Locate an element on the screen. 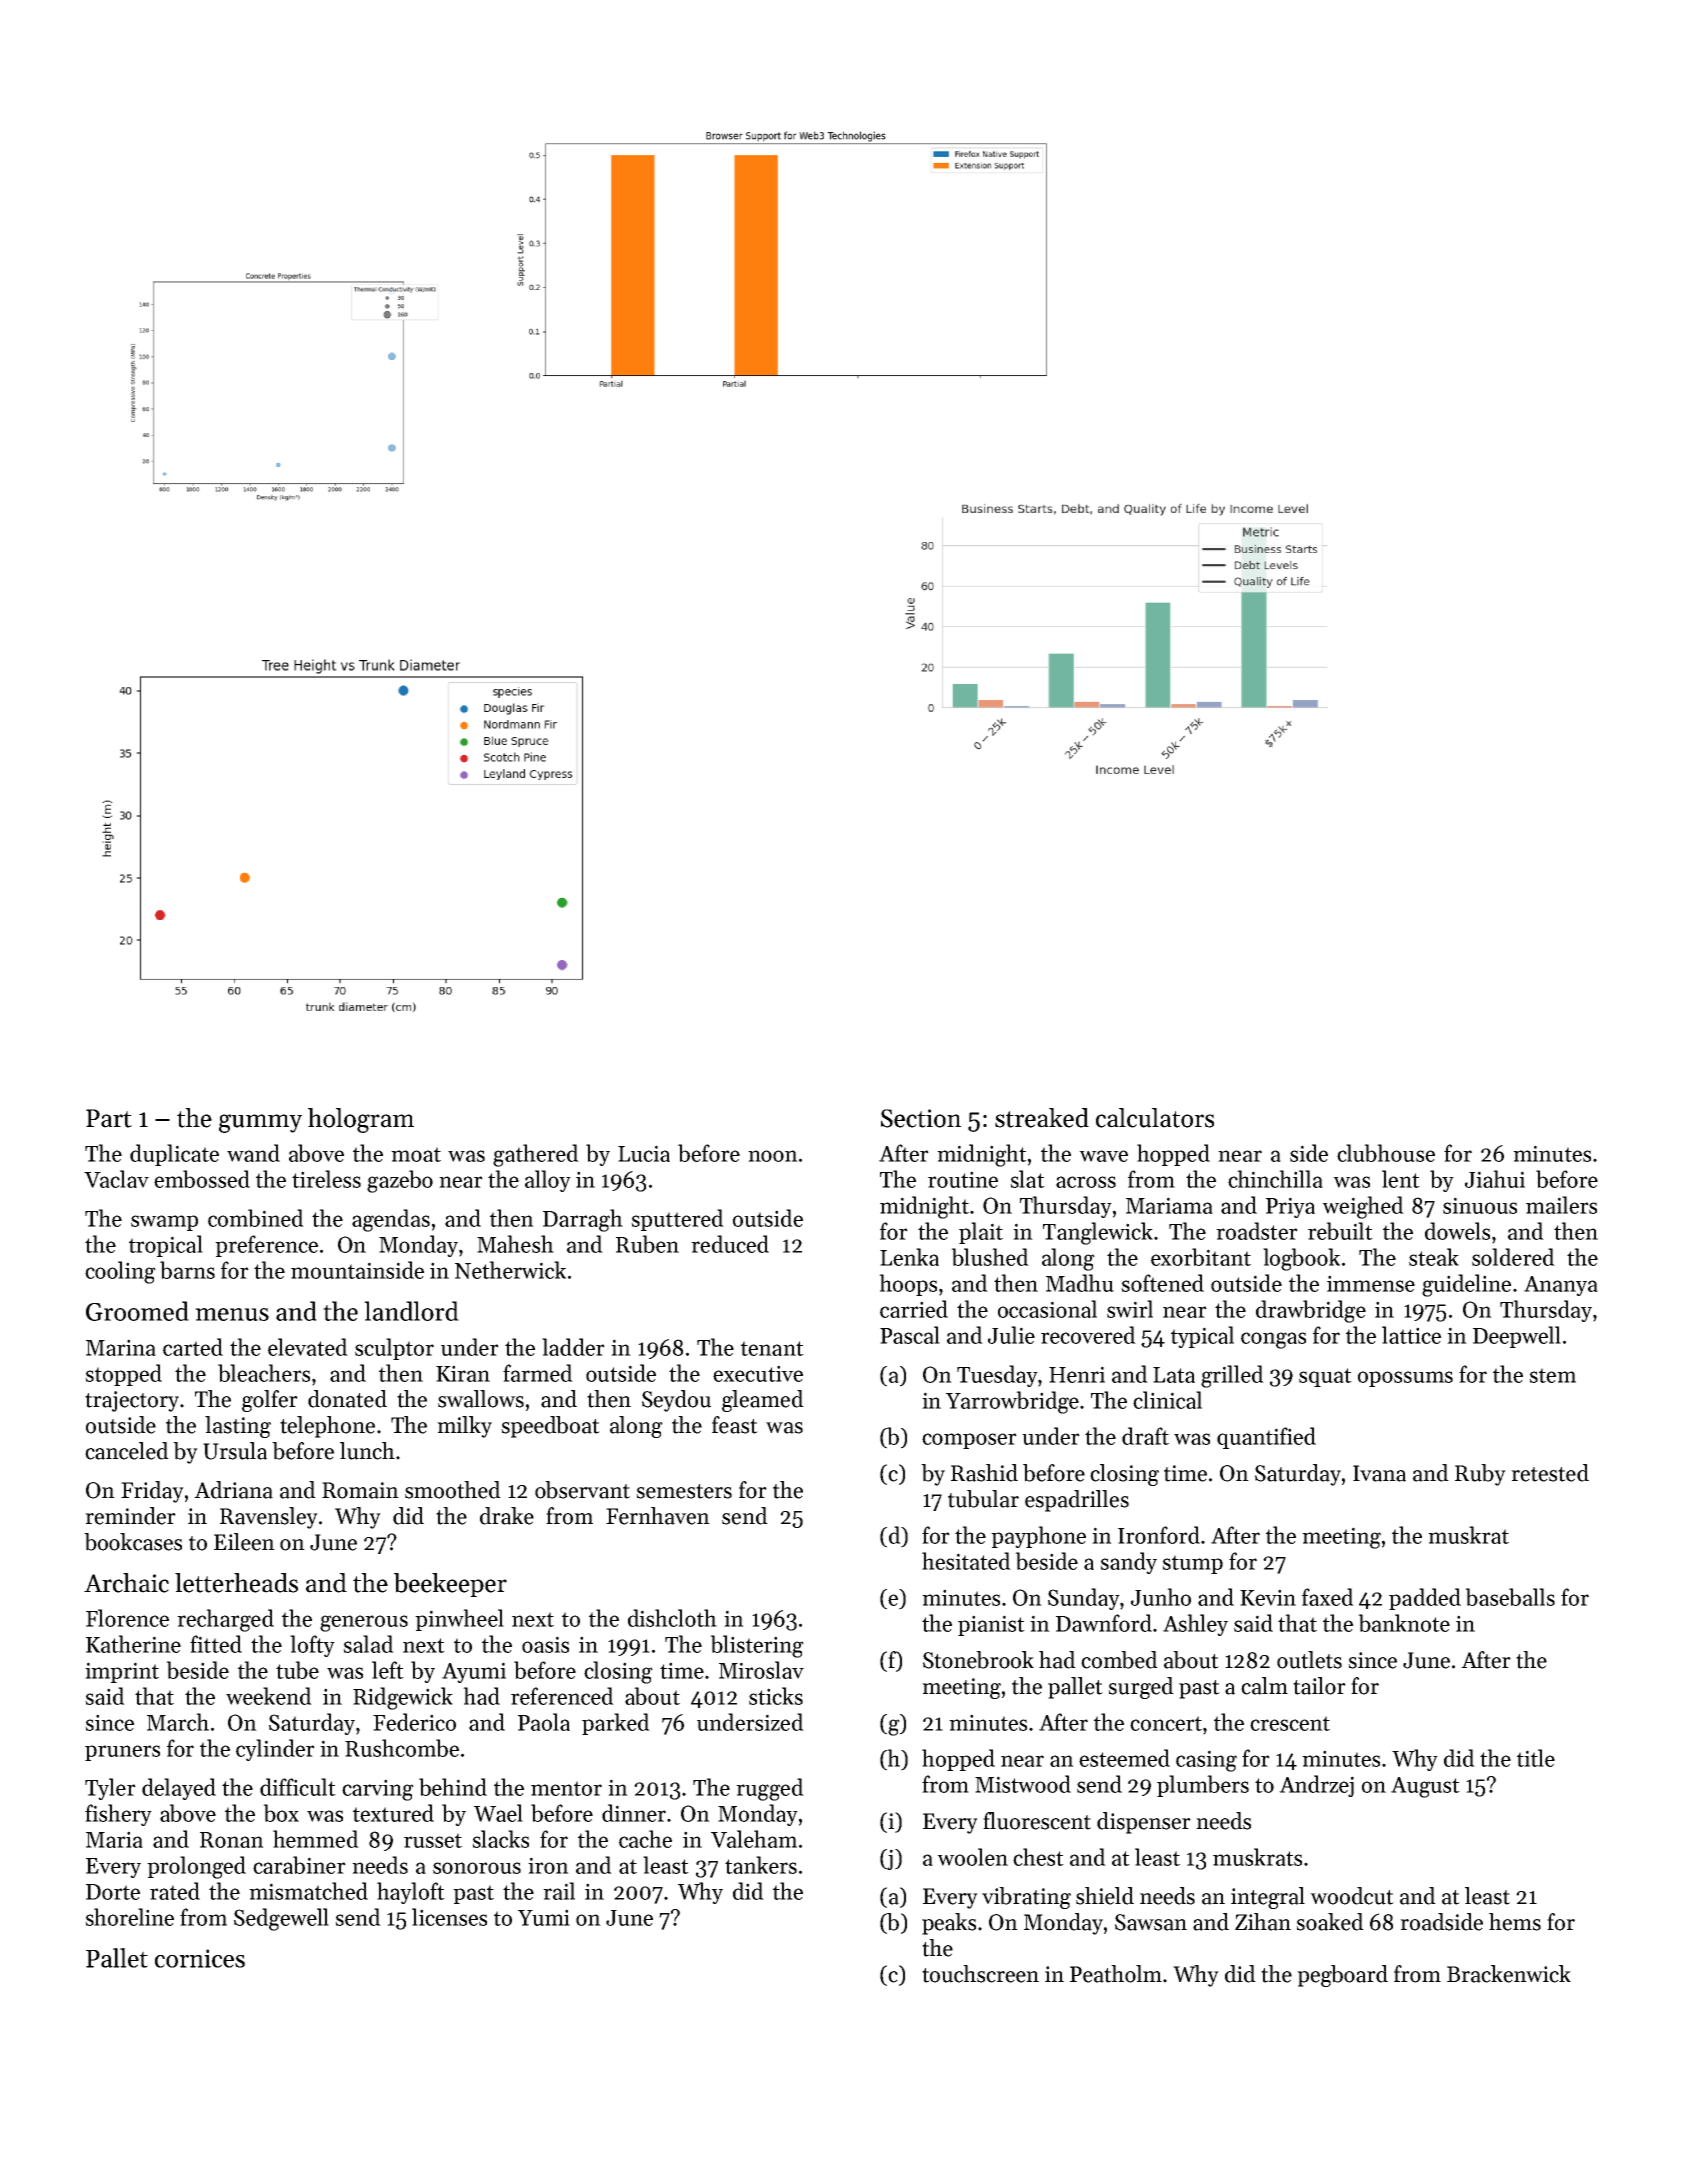  combined is located at coordinates (256, 1218).
